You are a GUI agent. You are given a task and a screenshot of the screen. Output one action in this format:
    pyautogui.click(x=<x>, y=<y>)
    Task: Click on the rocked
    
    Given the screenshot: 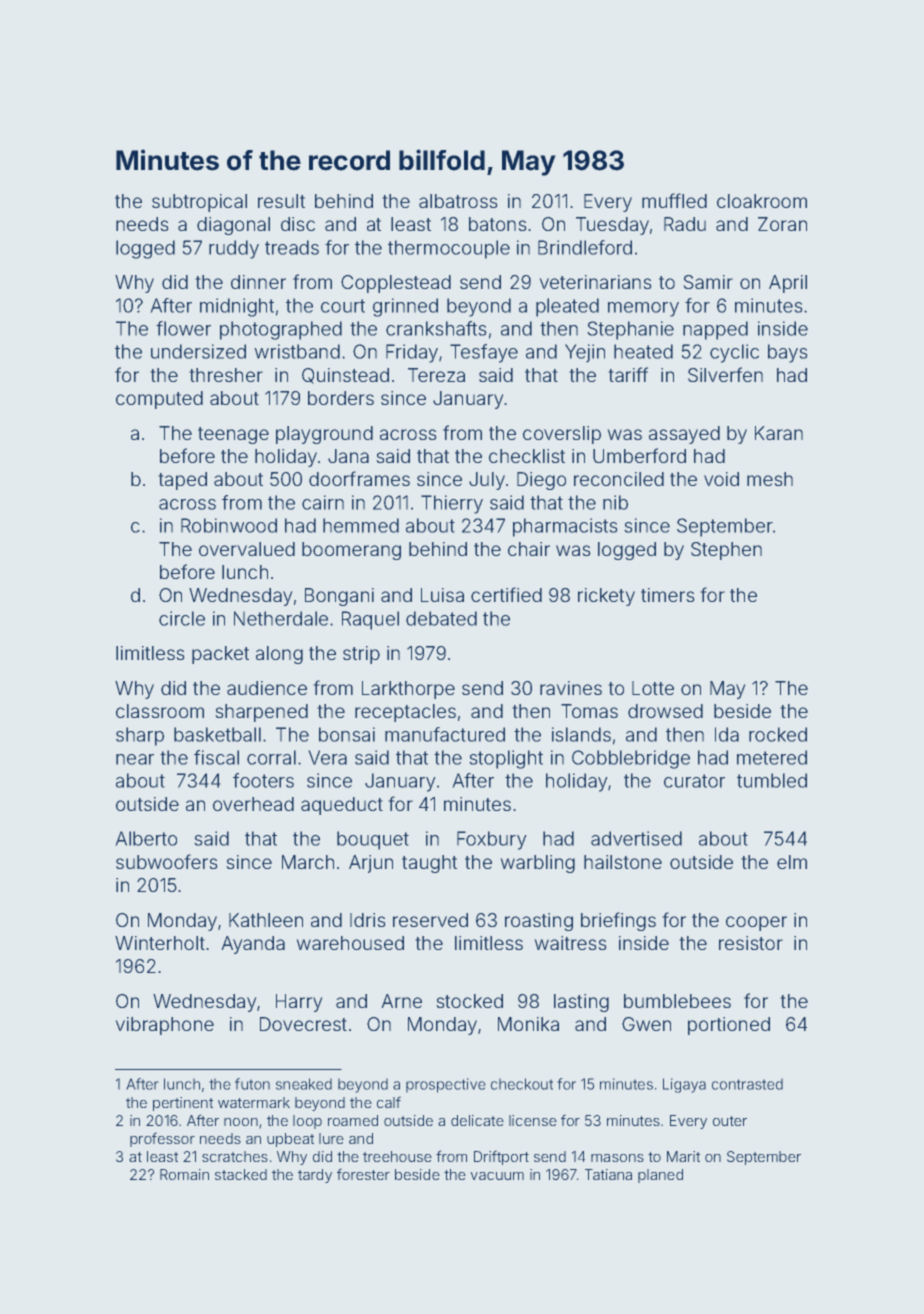 What is the action you would take?
    pyautogui.click(x=778, y=734)
